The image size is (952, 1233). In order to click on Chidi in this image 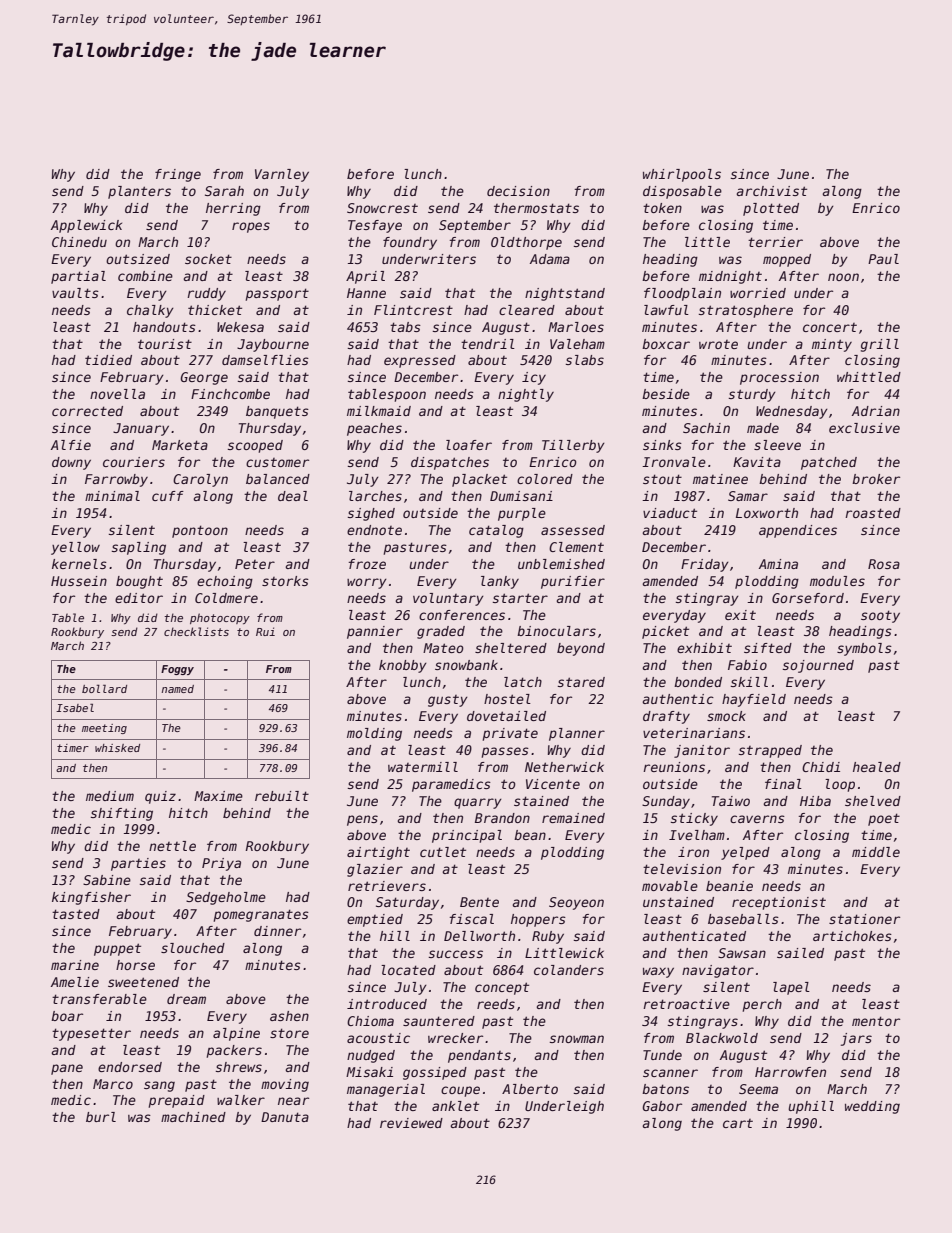, I will do `click(821, 767)`.
